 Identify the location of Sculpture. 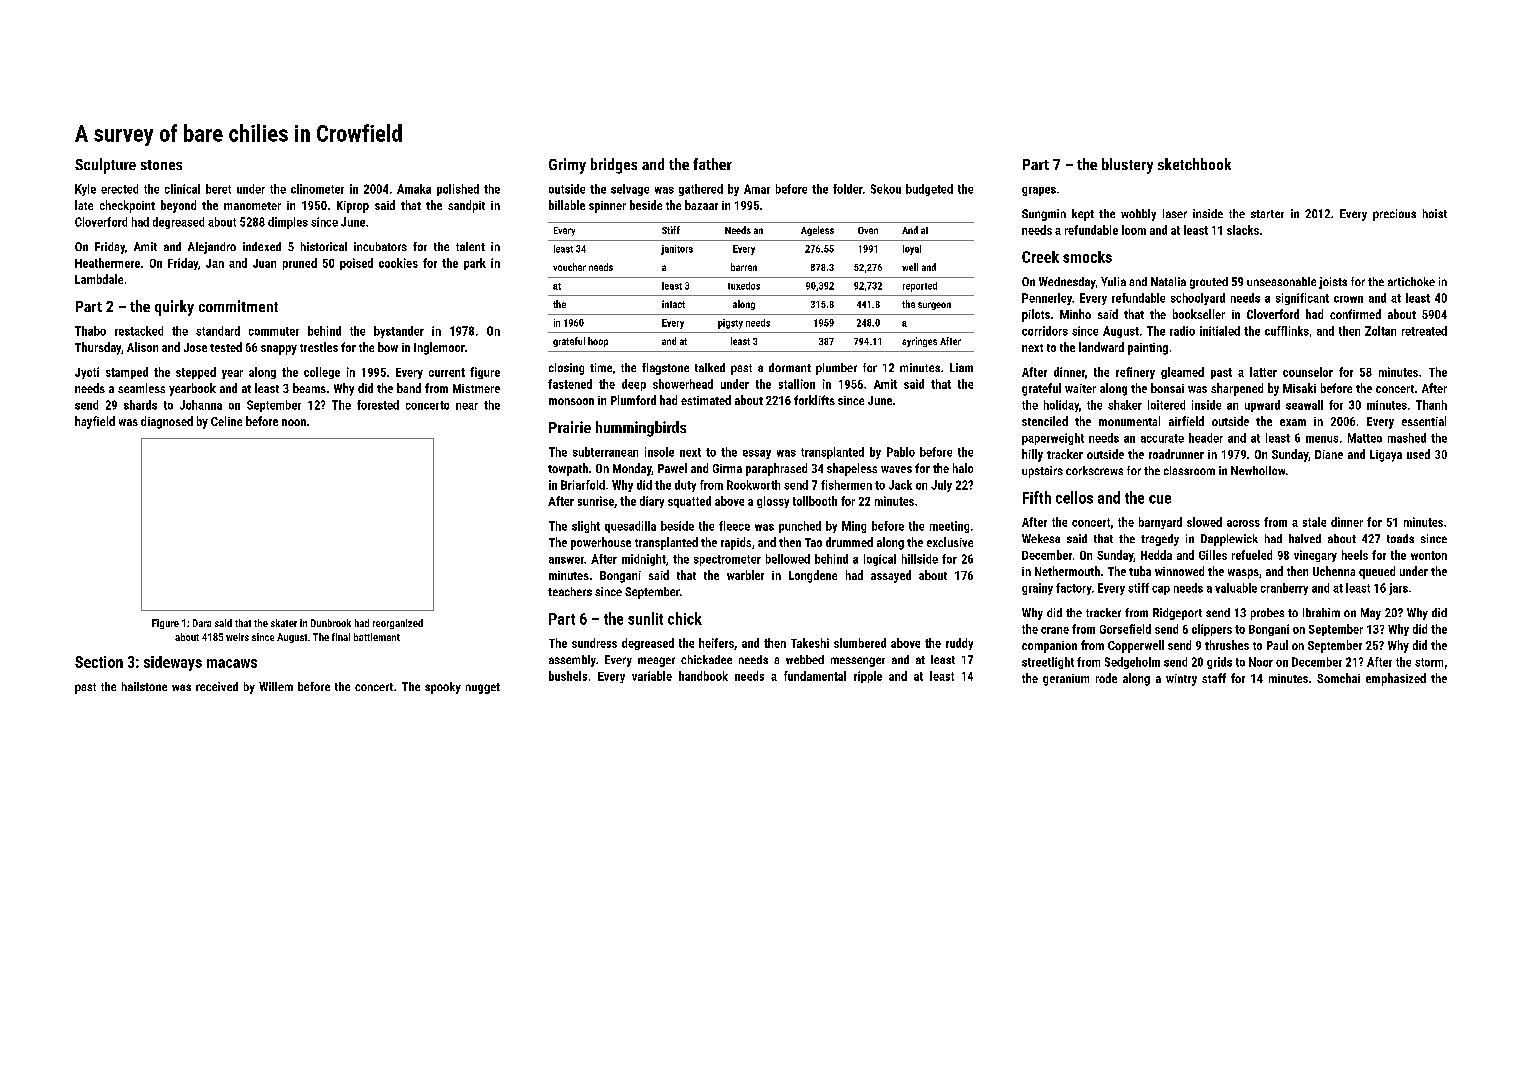
(105, 166).
